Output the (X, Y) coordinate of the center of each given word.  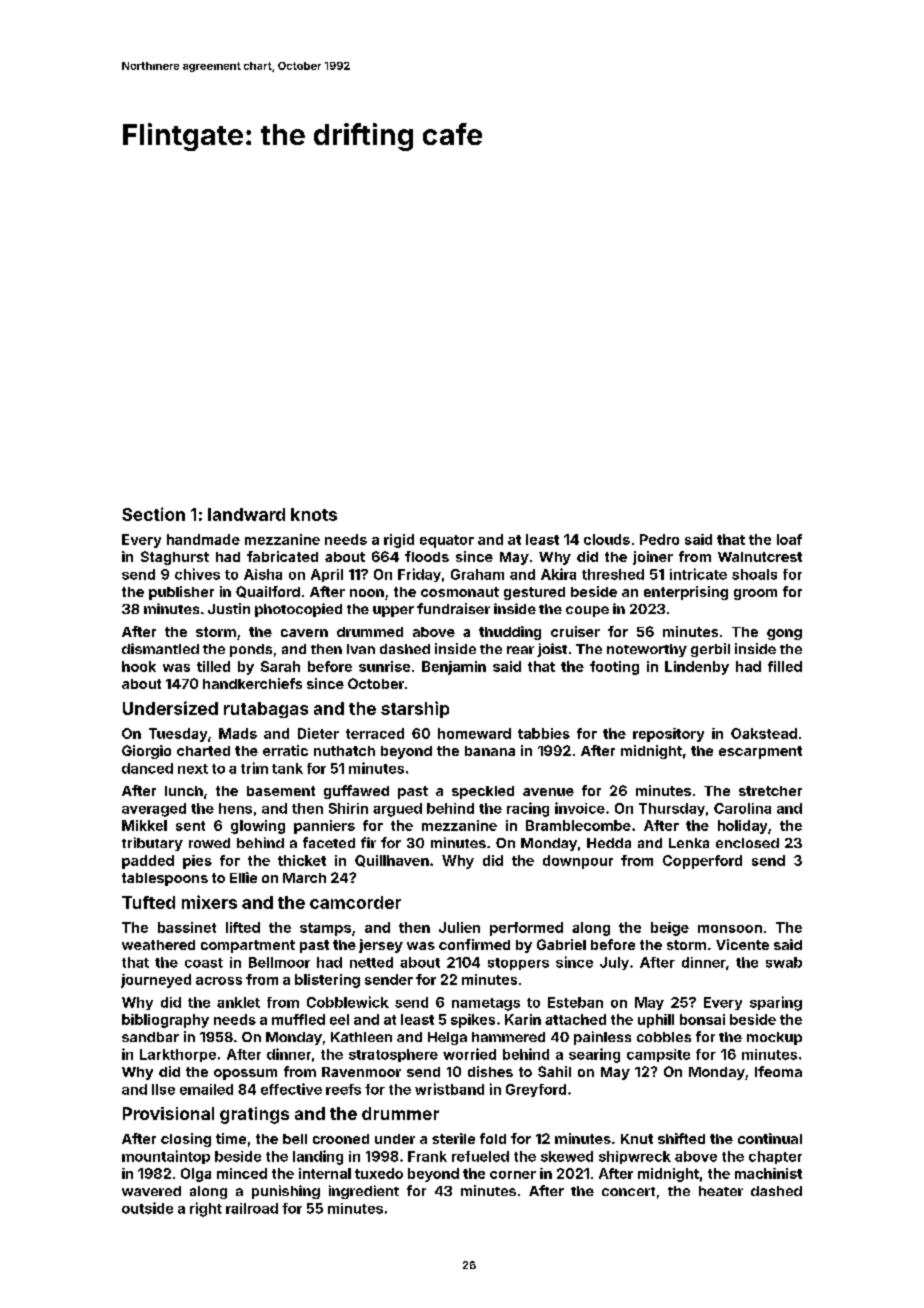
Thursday (672, 809)
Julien (459, 927)
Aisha (263, 574)
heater (721, 1191)
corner (513, 1175)
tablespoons (165, 879)
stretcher (770, 791)
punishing (286, 1192)
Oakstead (764, 733)
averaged (154, 810)
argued (397, 810)
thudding (510, 633)
